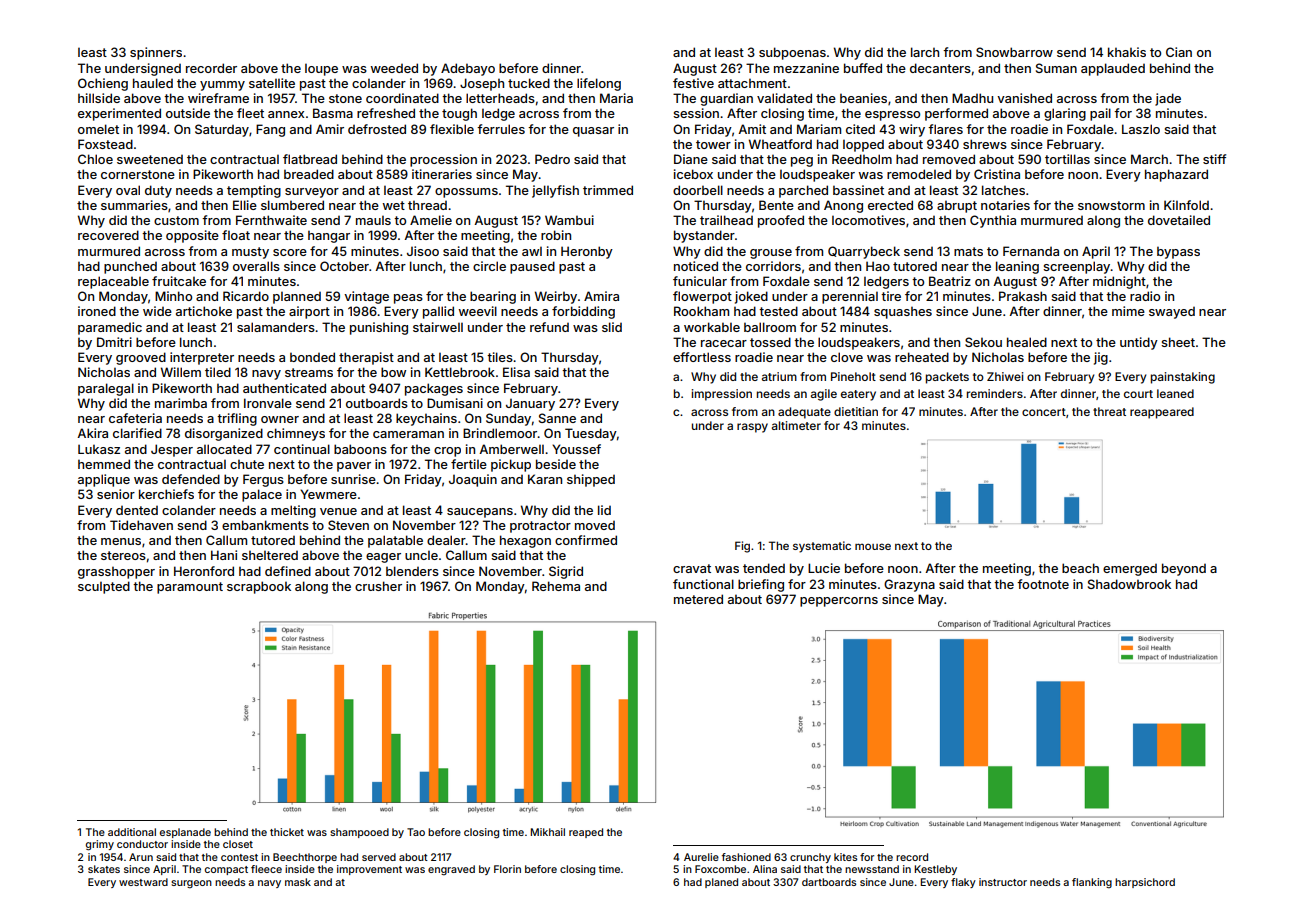 Image resolution: width=1308 pixels, height=924 pixels. I want to click on Jesper, so click(172, 450).
